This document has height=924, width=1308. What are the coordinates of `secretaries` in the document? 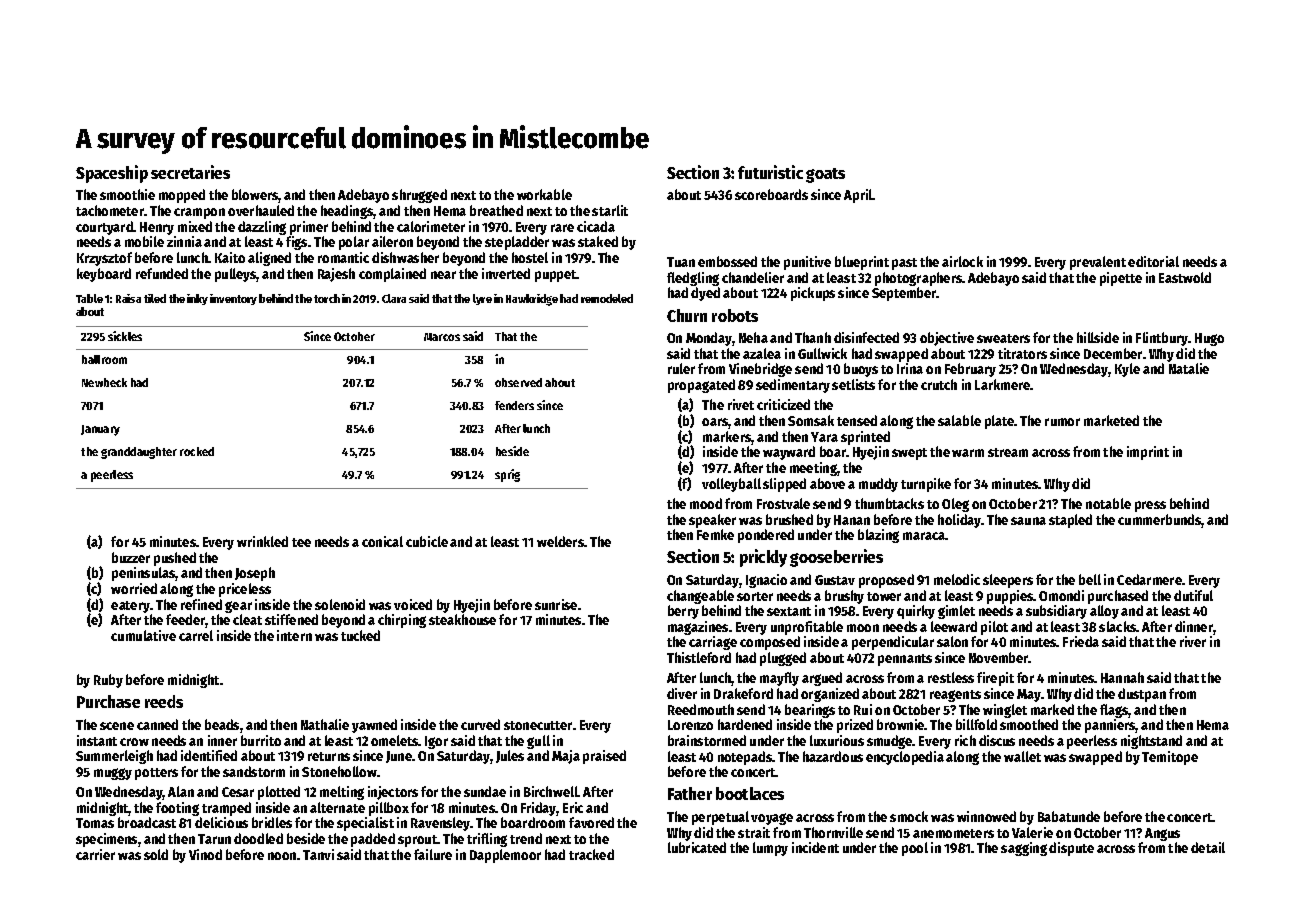 It's located at (190, 172).
